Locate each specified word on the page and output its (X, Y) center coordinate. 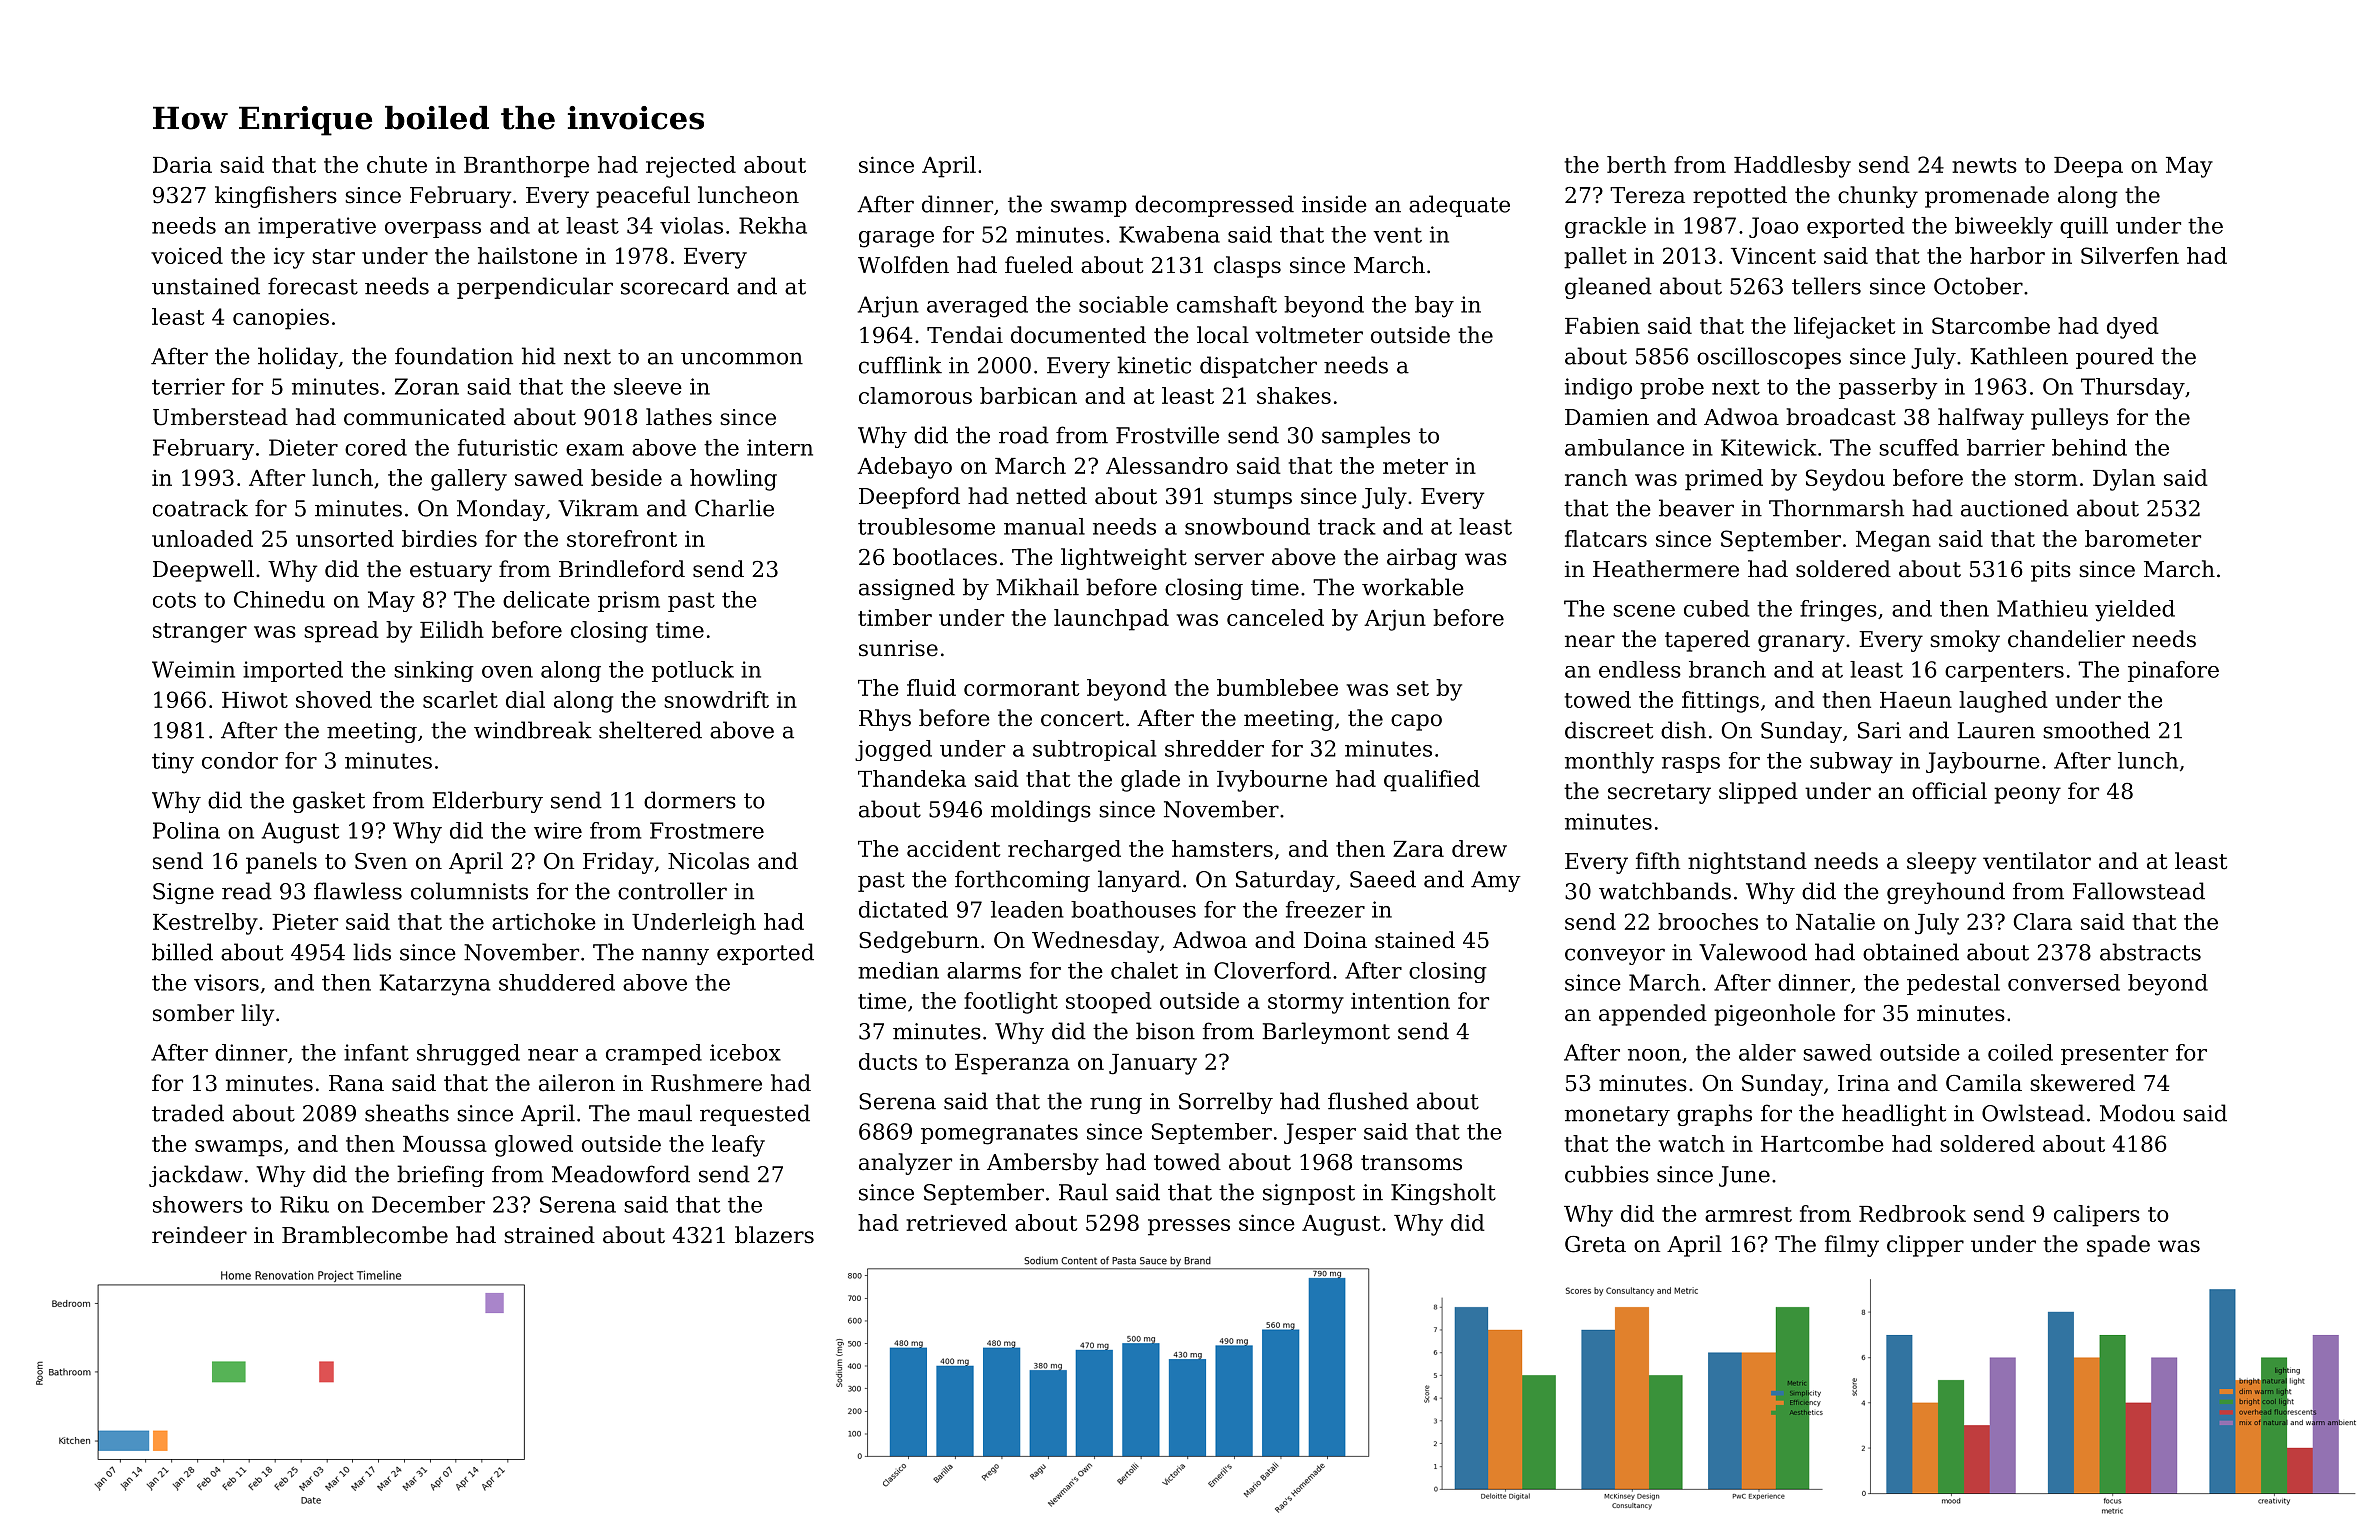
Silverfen (2130, 255)
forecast (313, 286)
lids (372, 952)
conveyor (1615, 956)
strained (549, 1235)
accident (954, 848)
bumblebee (1277, 687)
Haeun (1916, 700)
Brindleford (622, 569)
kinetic (1154, 365)
